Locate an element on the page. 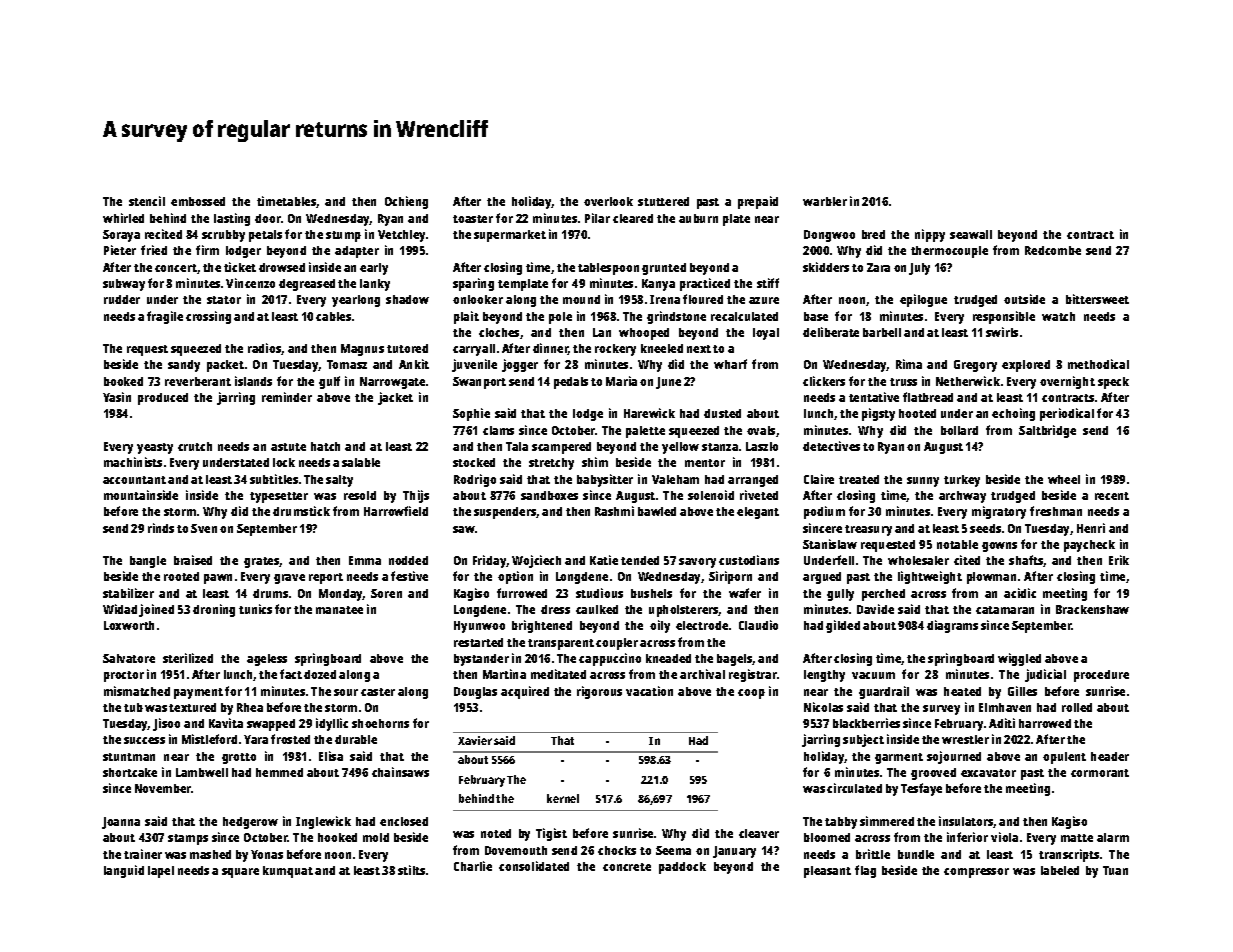 Image resolution: width=1233 pixels, height=952 pixels. rockery is located at coordinates (615, 350).
